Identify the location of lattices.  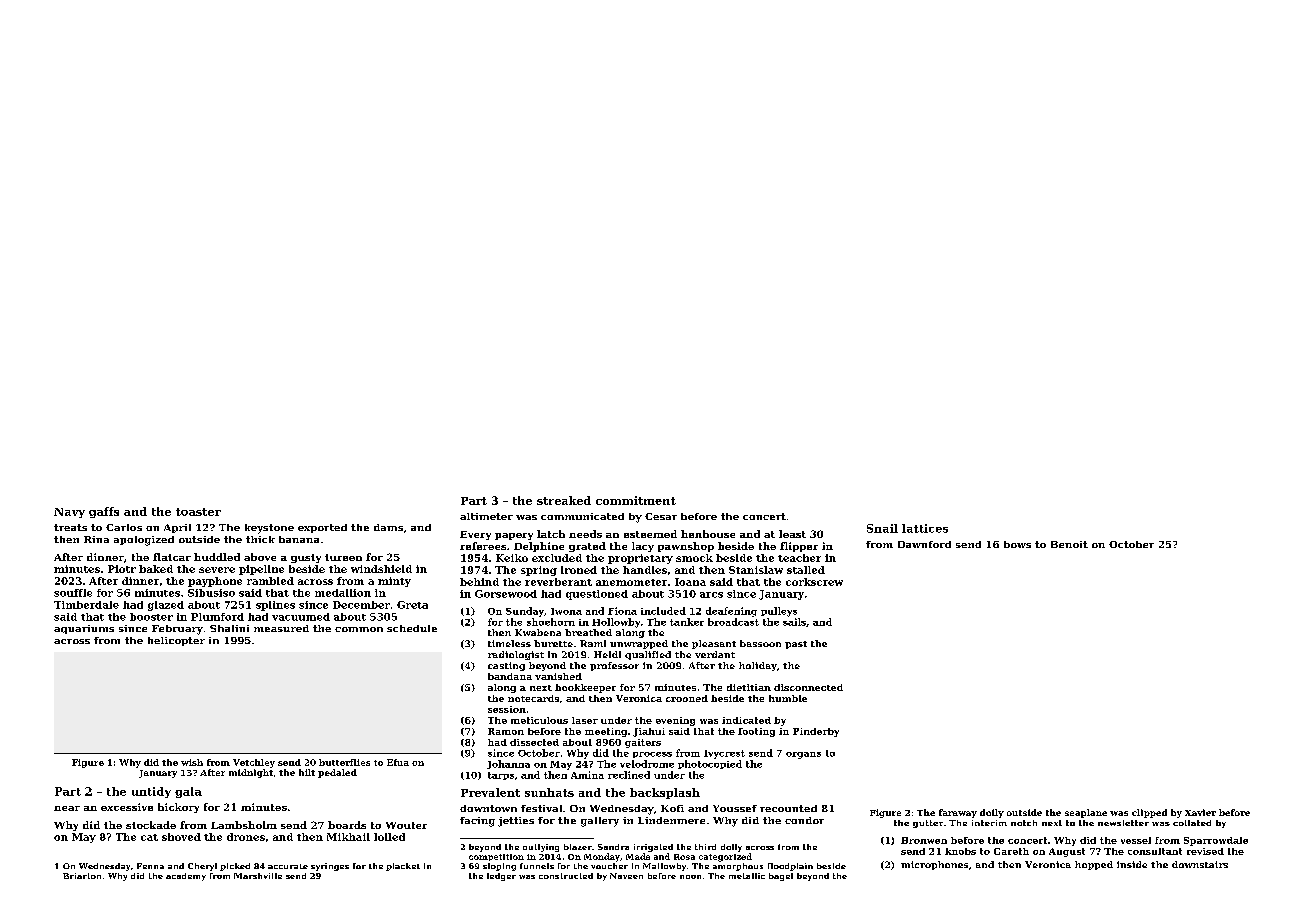
(925, 528).
